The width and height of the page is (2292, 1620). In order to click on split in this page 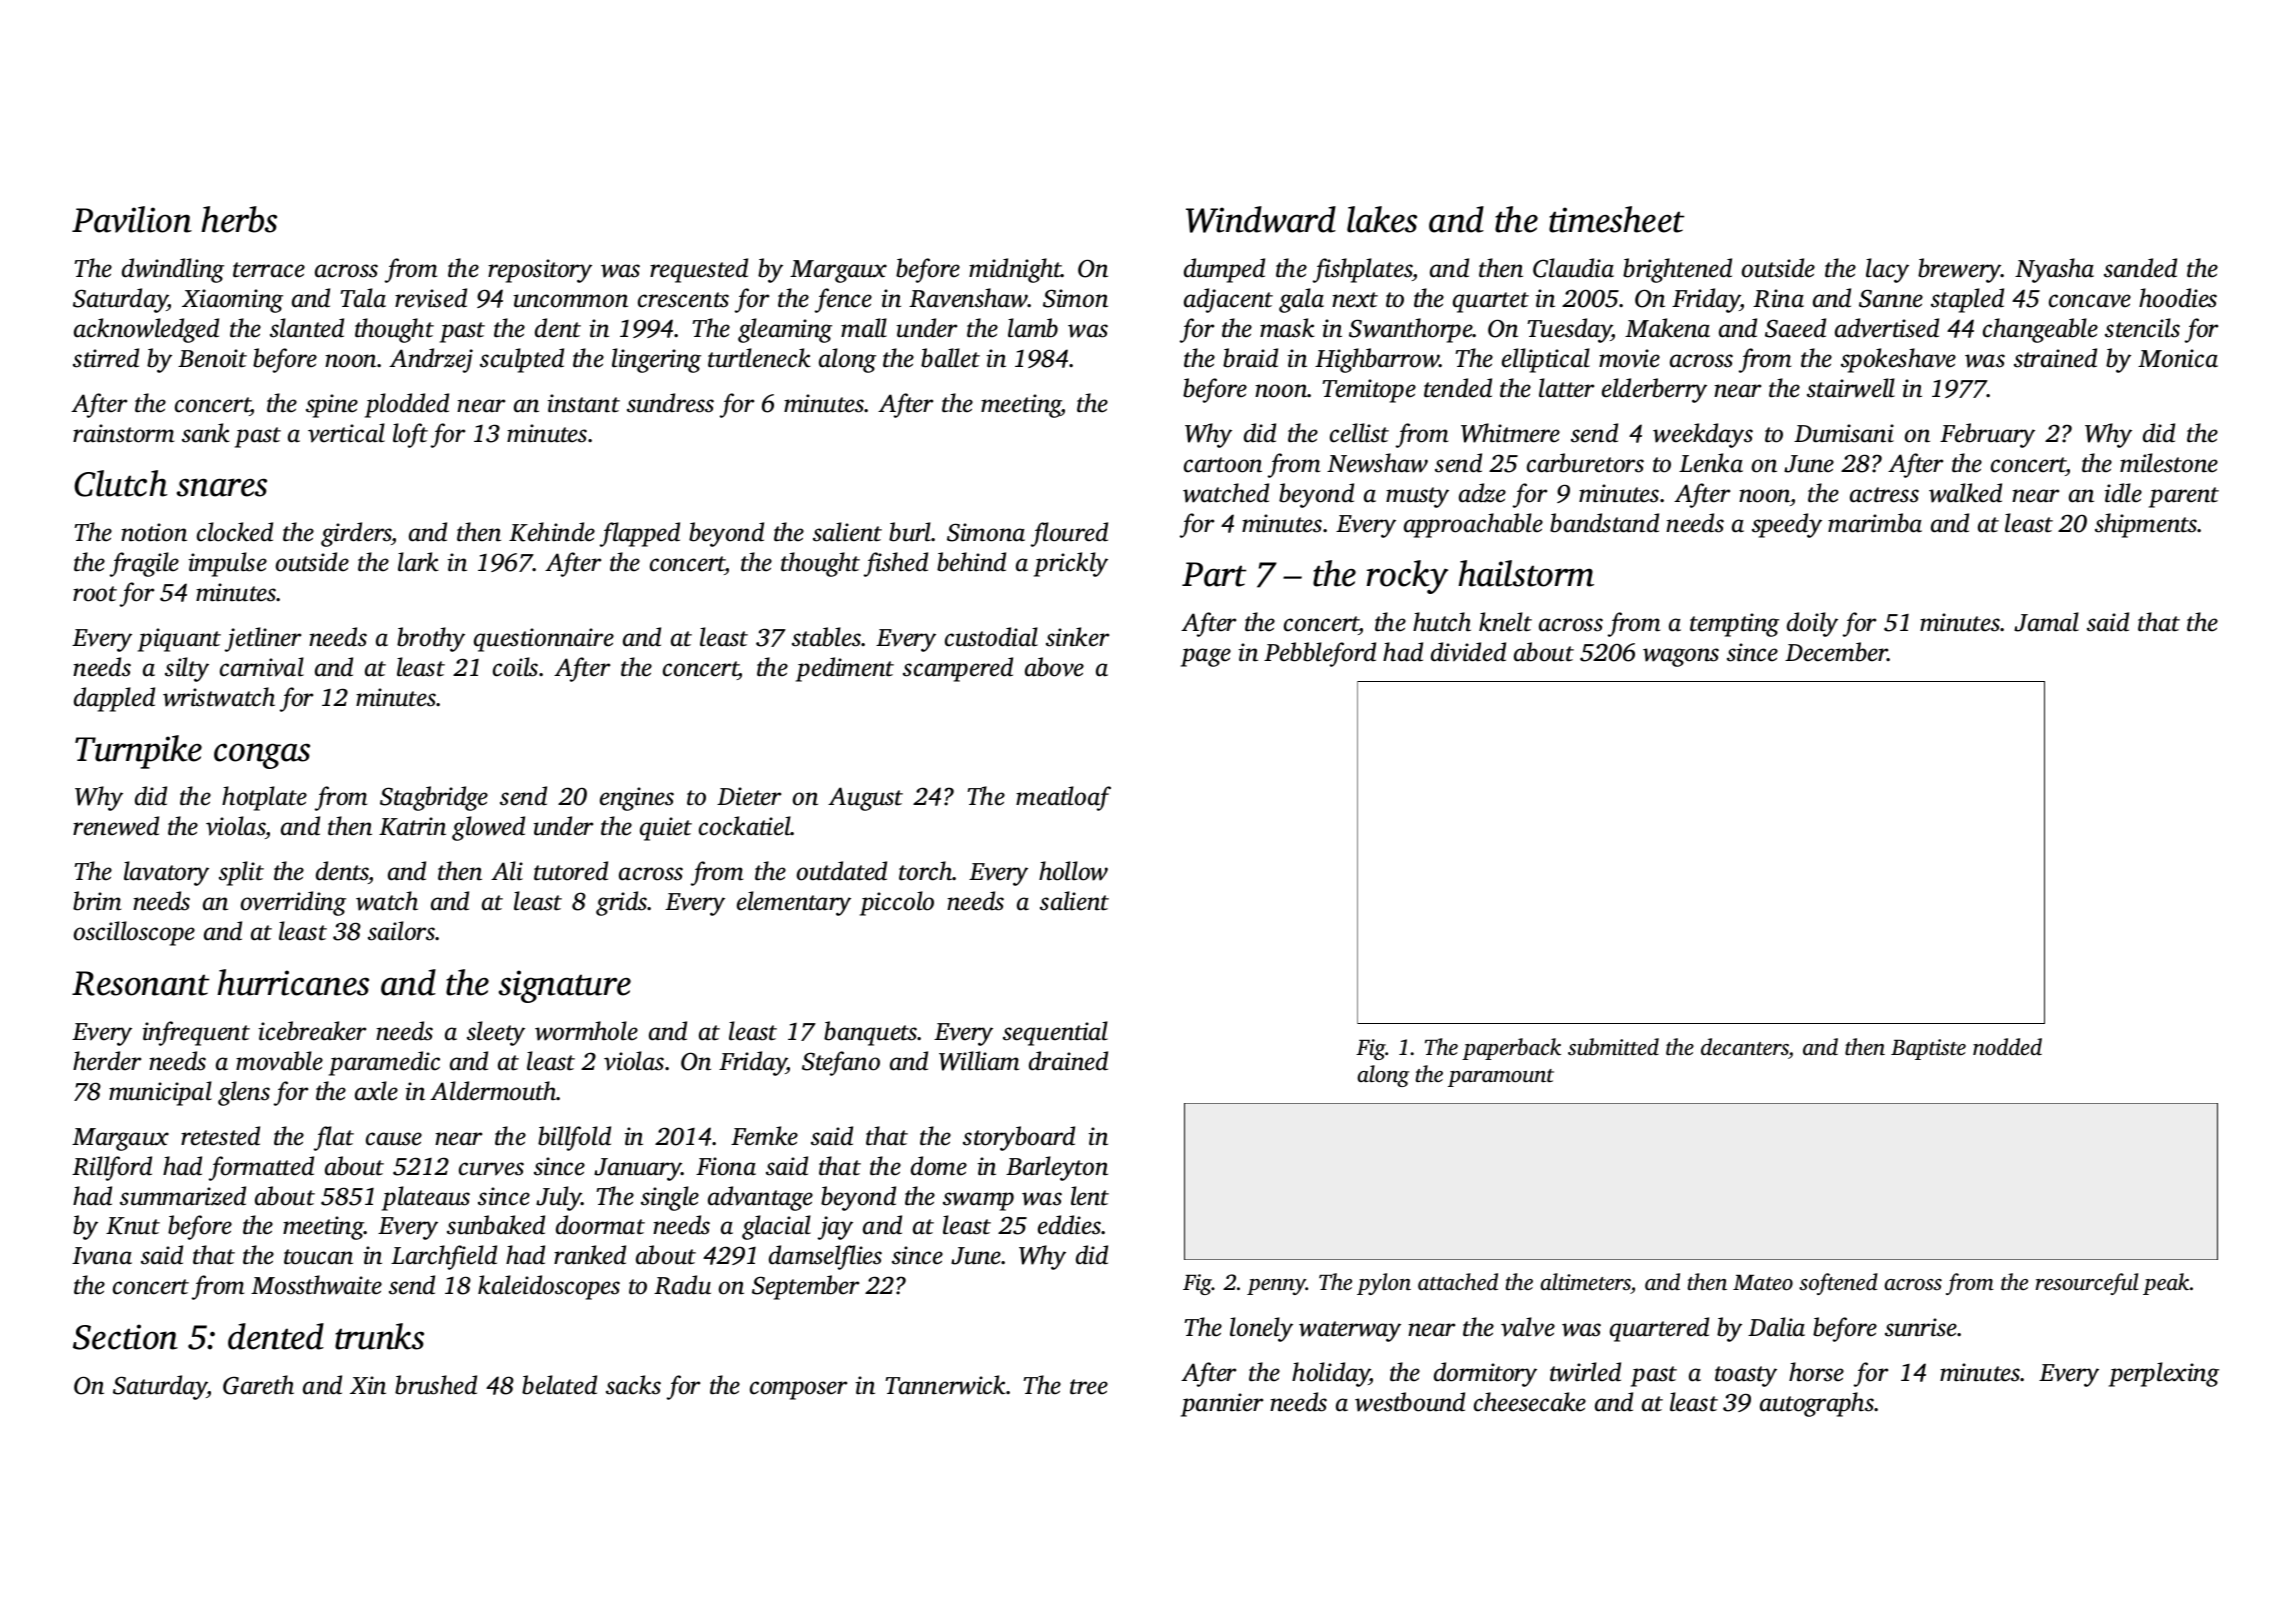, I will do `click(241, 873)`.
